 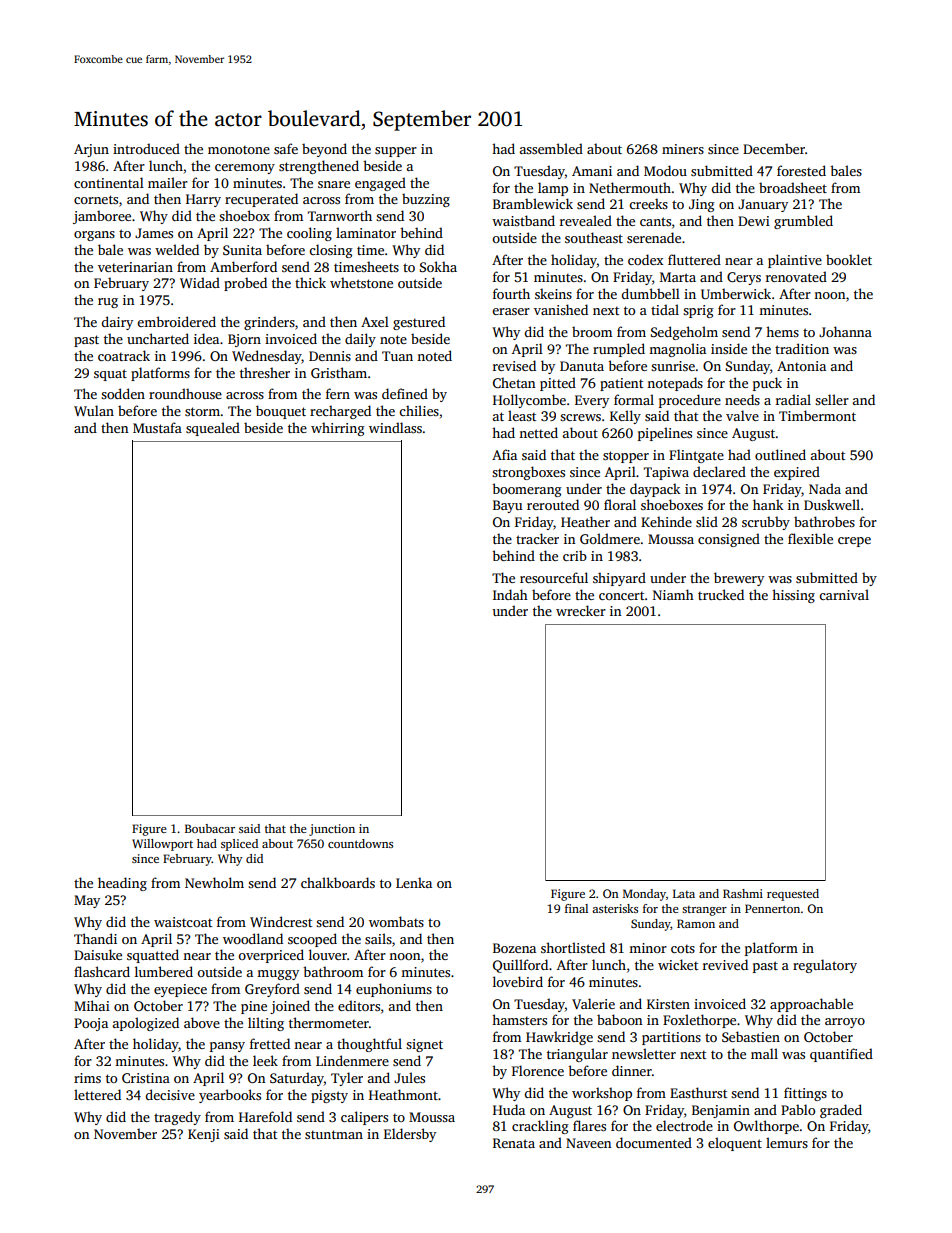 What do you see at coordinates (810, 538) in the page?
I see `flexible` at bounding box center [810, 538].
